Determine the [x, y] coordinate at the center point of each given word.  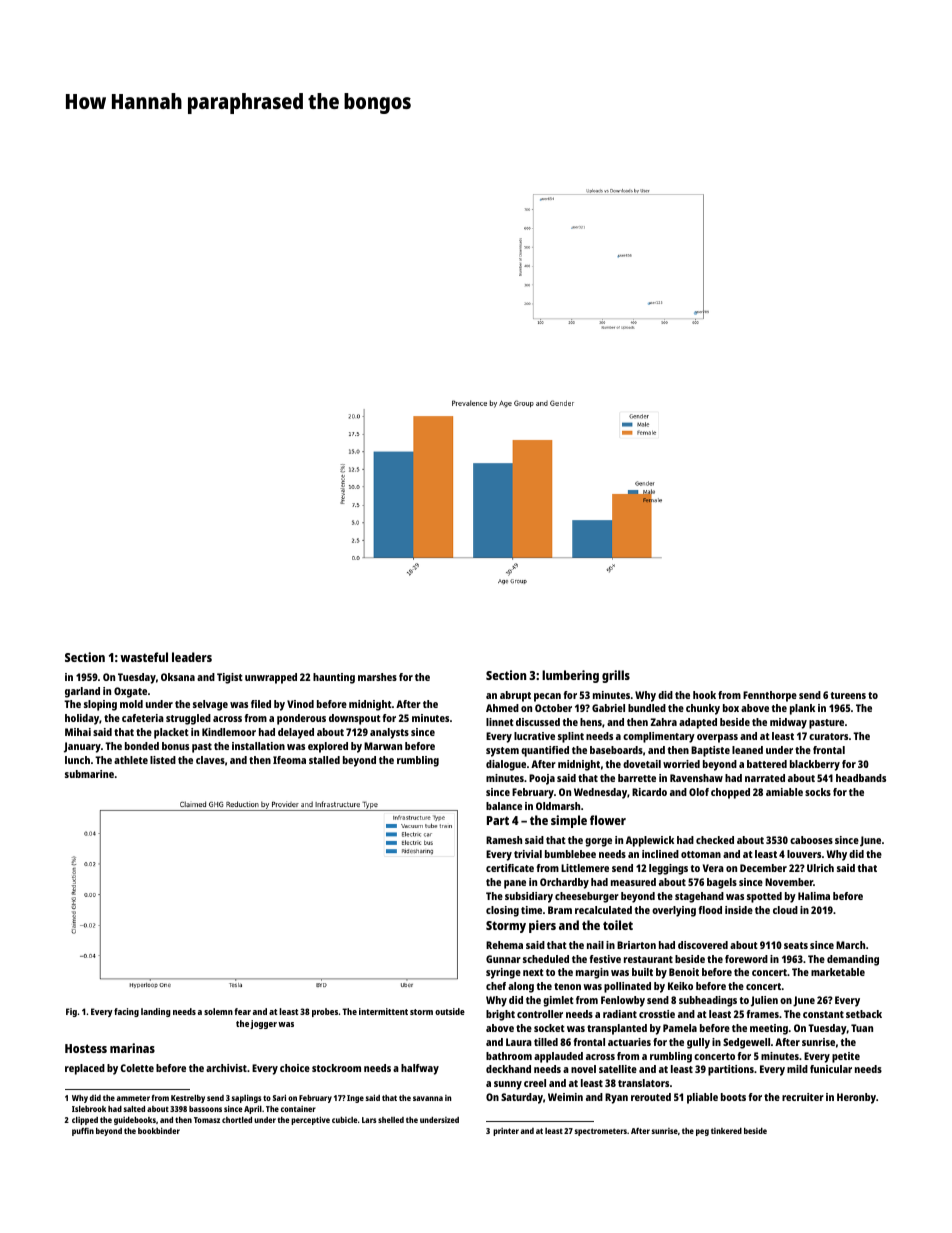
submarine [89, 774]
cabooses [811, 840]
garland [82, 692]
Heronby [856, 1098]
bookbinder [159, 1130]
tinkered [726, 1131]
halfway [420, 1069]
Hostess [86, 1048]
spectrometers [601, 1132]
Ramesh [504, 840]
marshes [377, 677]
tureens [848, 695]
